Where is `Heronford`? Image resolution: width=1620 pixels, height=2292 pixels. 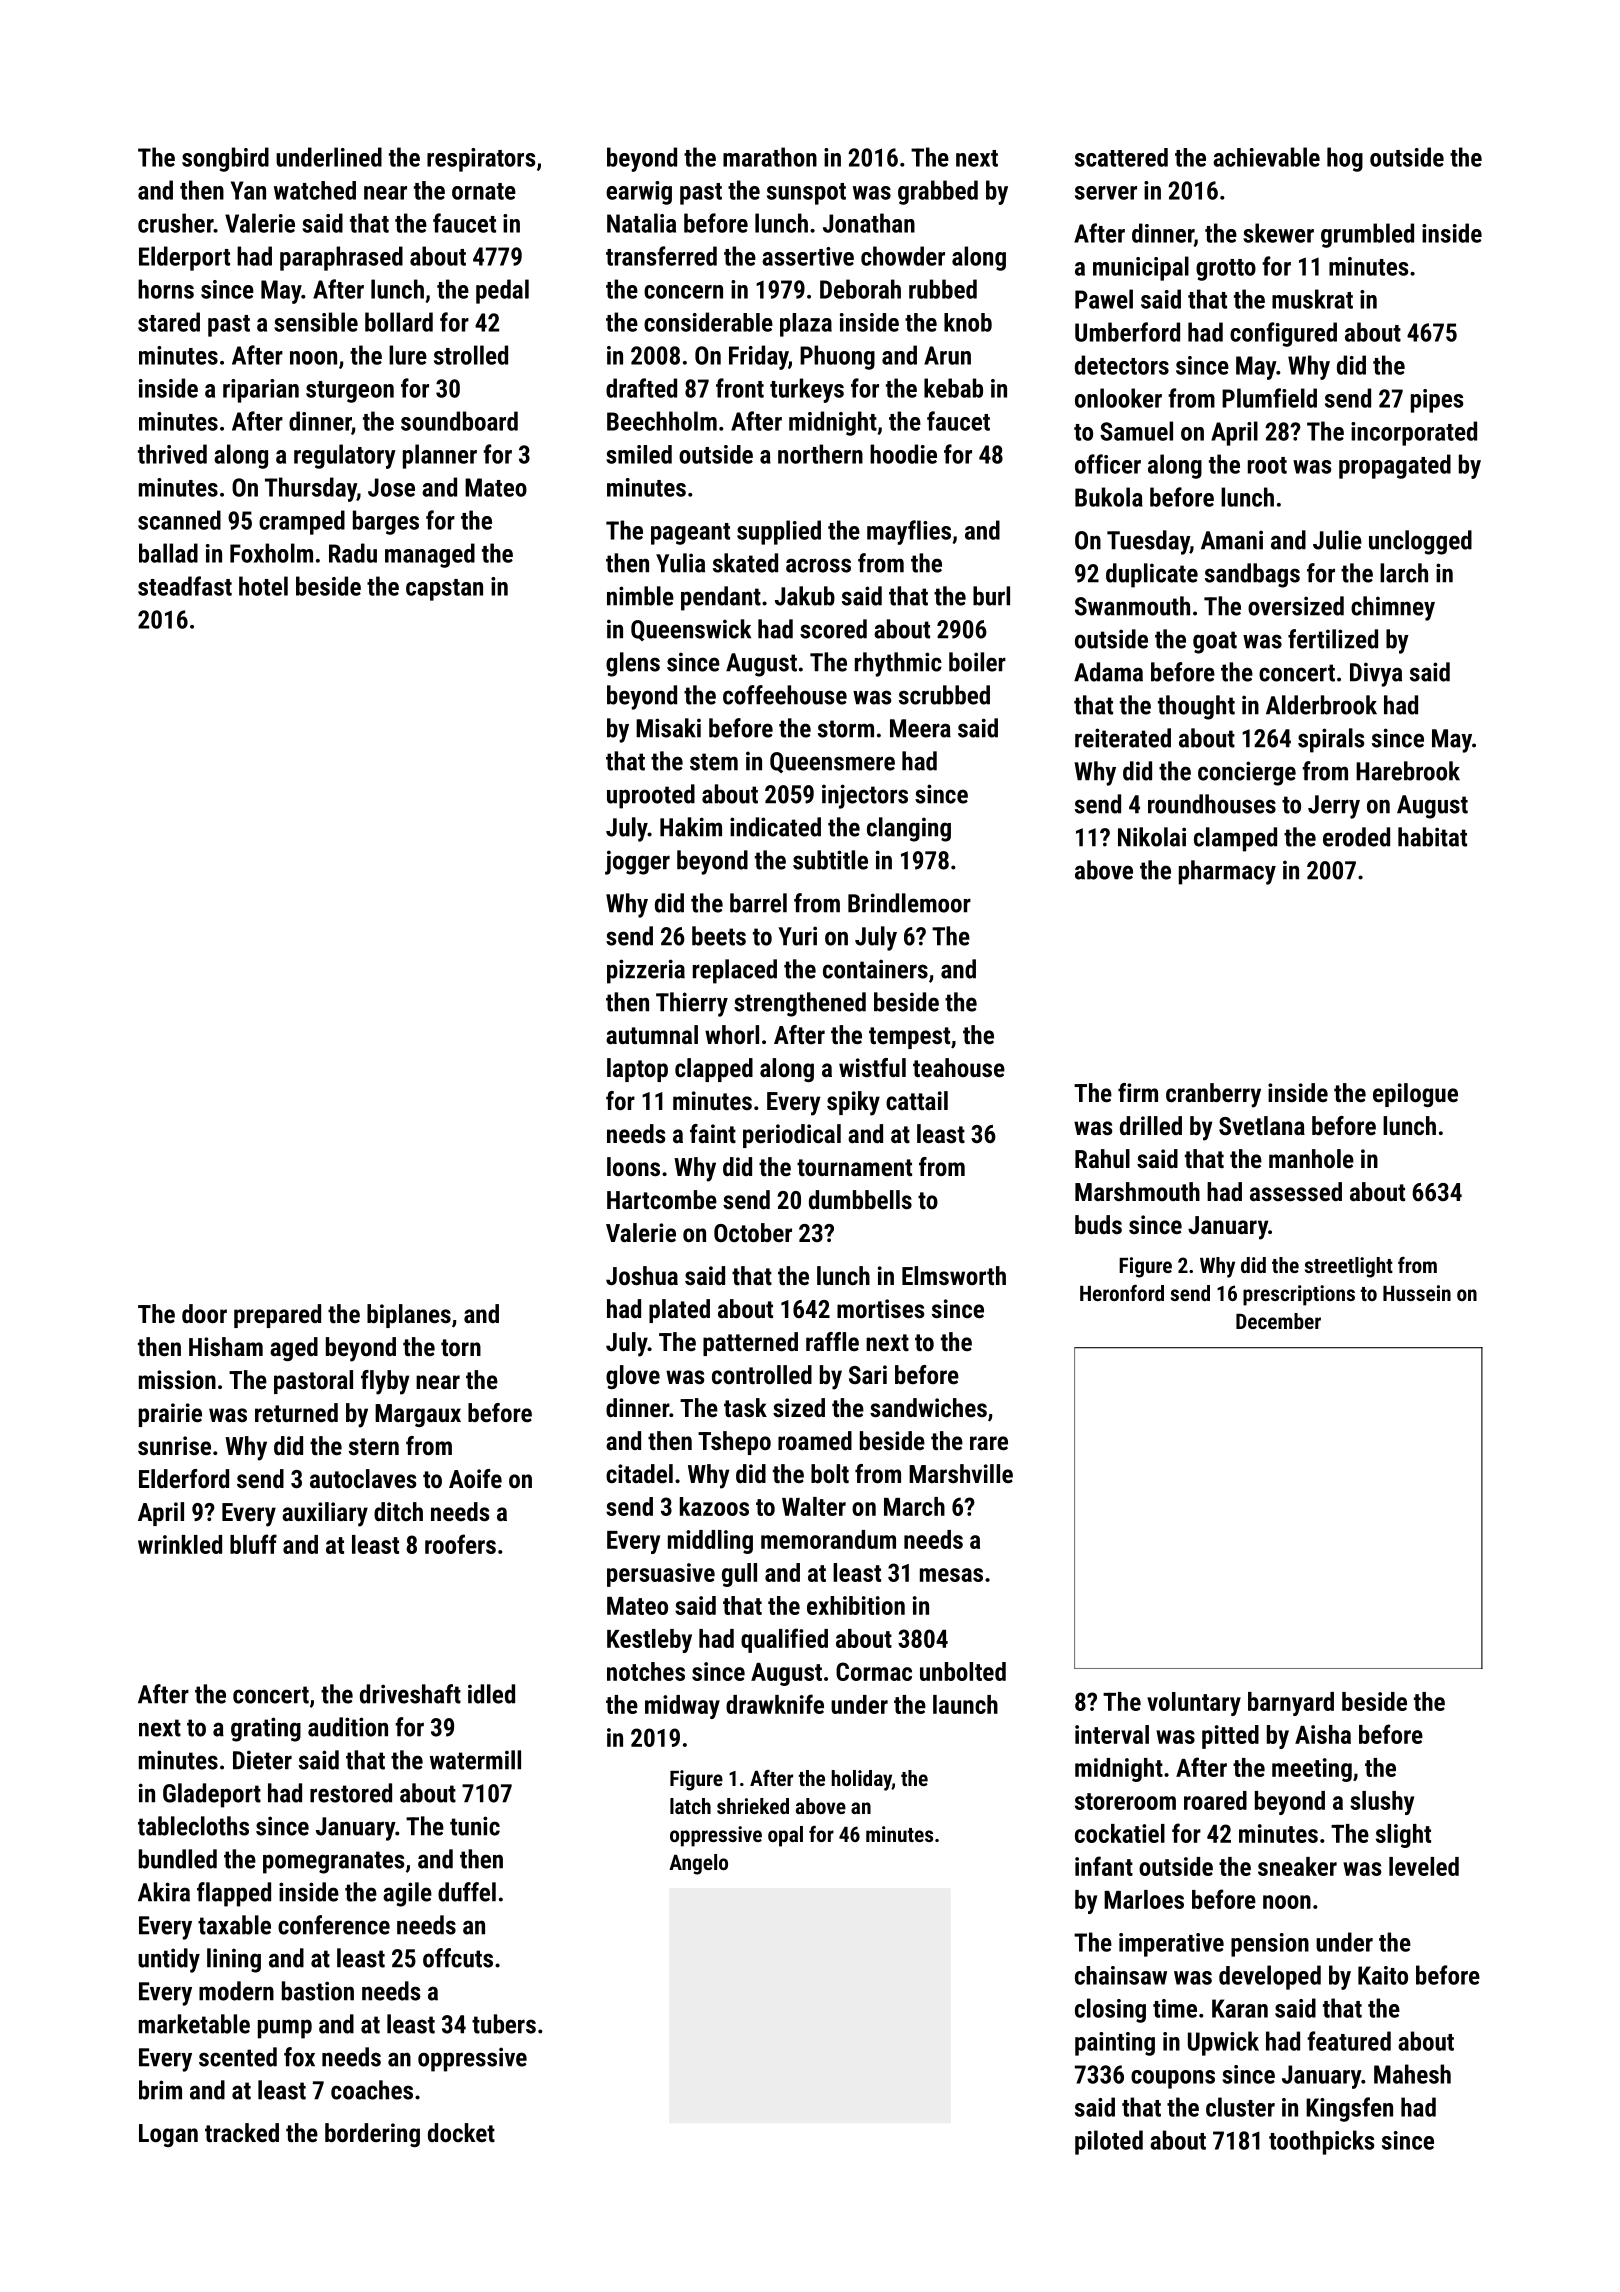
Heronford is located at coordinates (1122, 1293).
